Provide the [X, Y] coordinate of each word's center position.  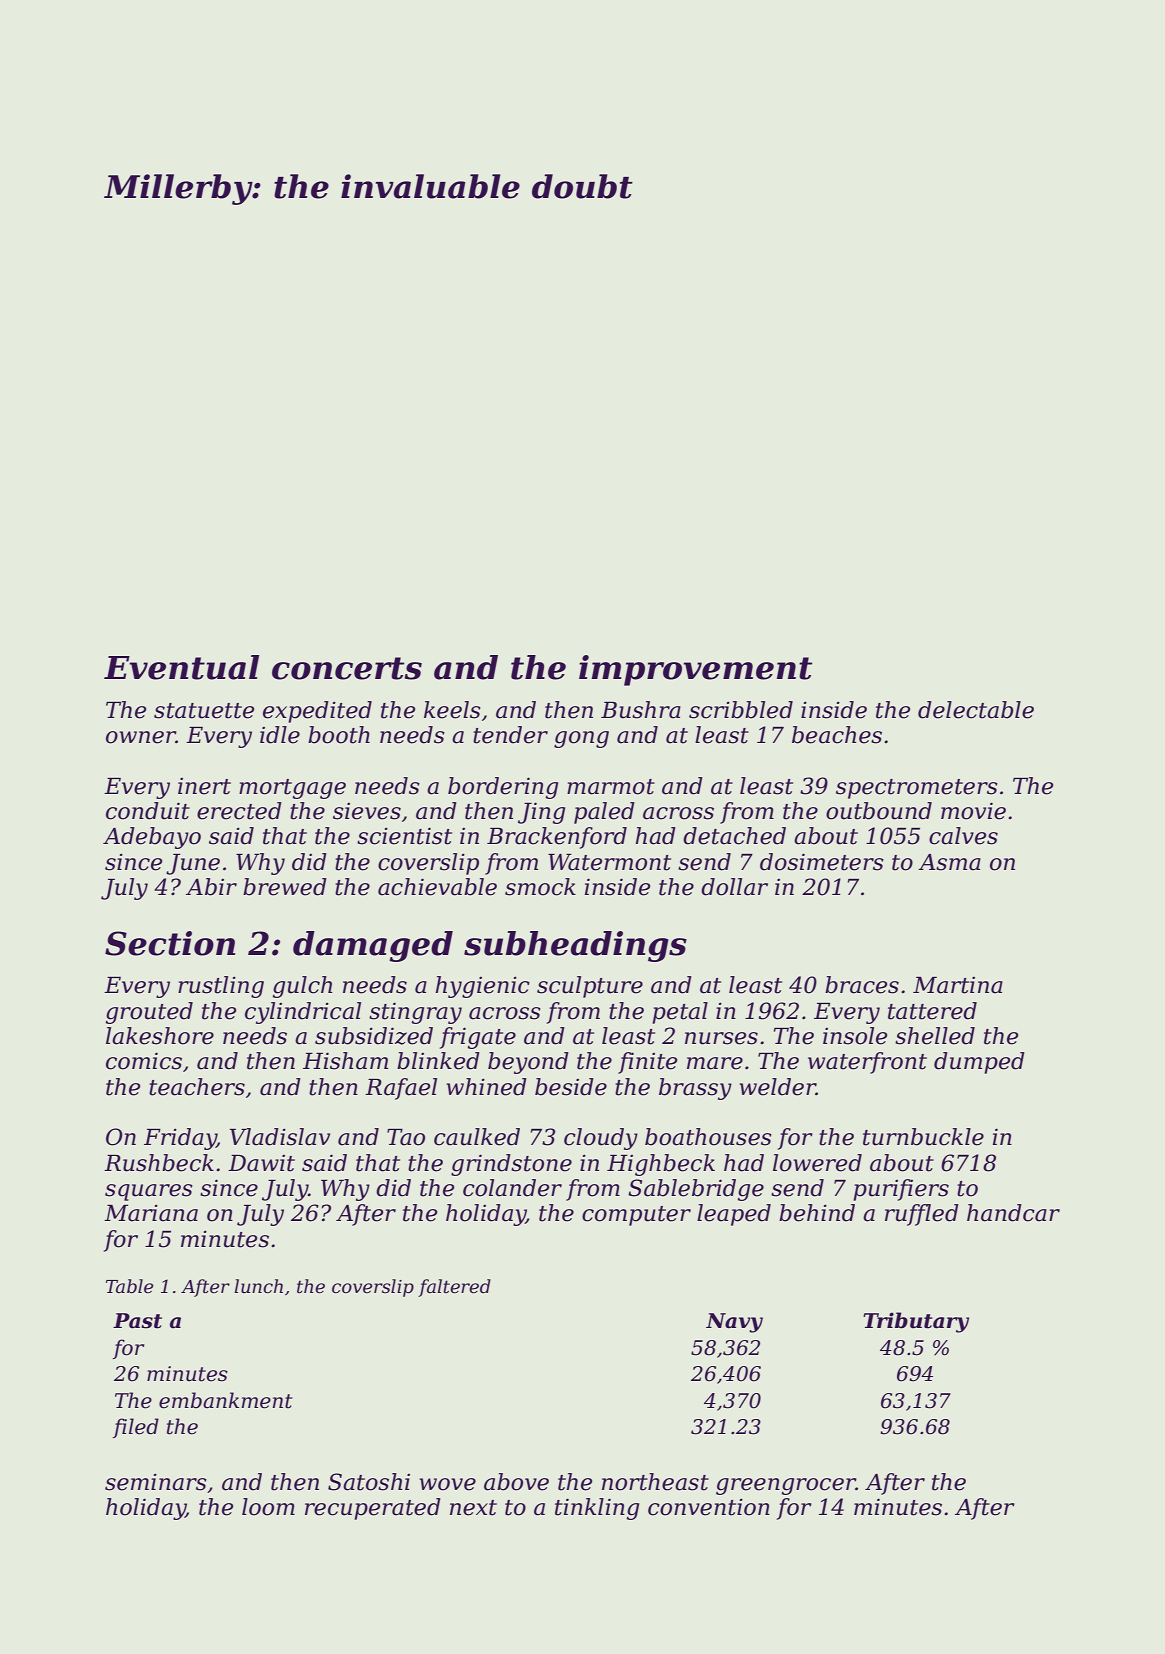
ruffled [922, 1215]
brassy [695, 1089]
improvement [695, 670]
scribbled [741, 710]
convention [709, 1507]
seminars [156, 1482]
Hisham [345, 1061]
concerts [347, 668]
